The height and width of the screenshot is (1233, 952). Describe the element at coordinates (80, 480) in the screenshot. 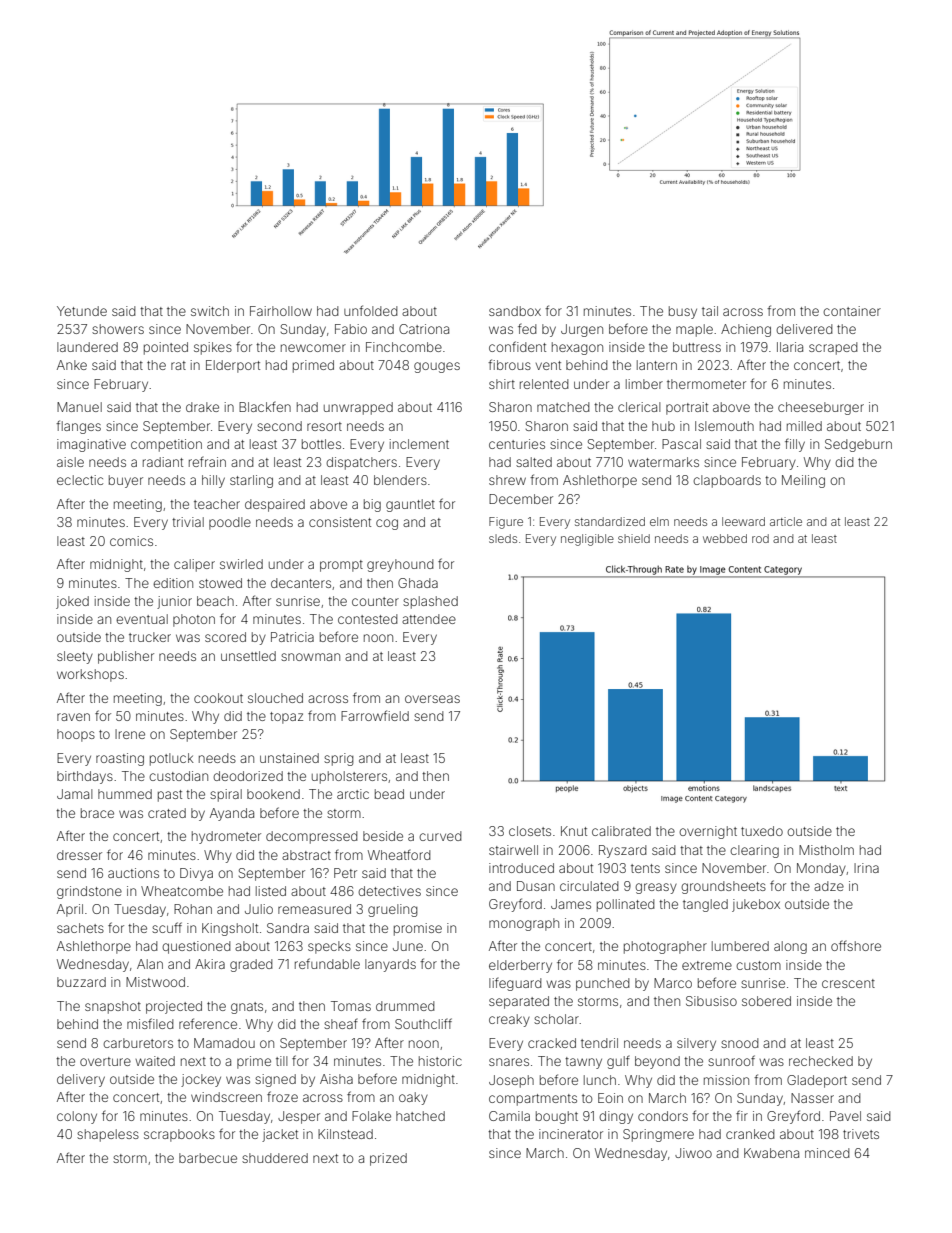

I see `eclectic` at that location.
